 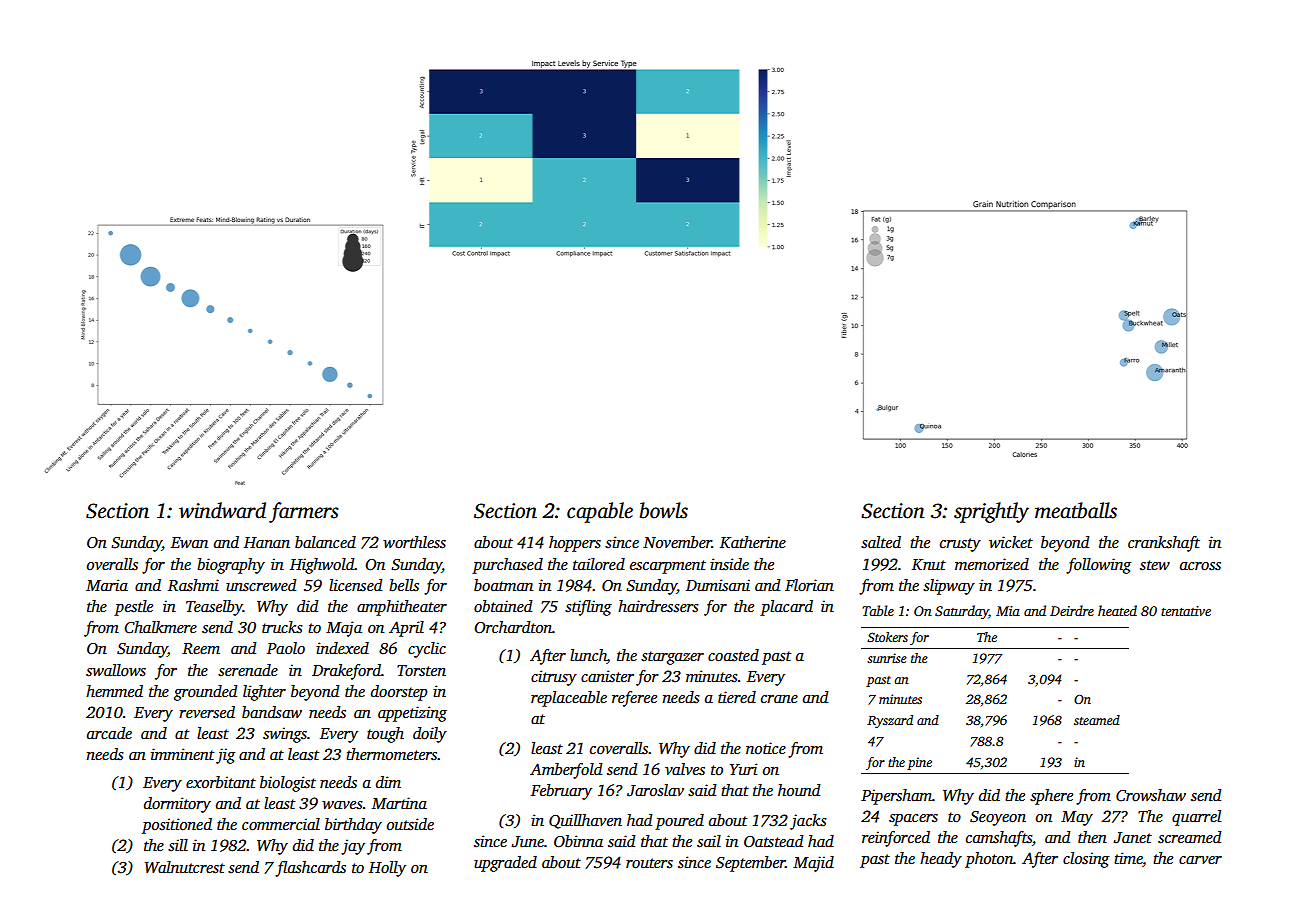 What do you see at coordinates (177, 805) in the screenshot?
I see `dormitory` at bounding box center [177, 805].
